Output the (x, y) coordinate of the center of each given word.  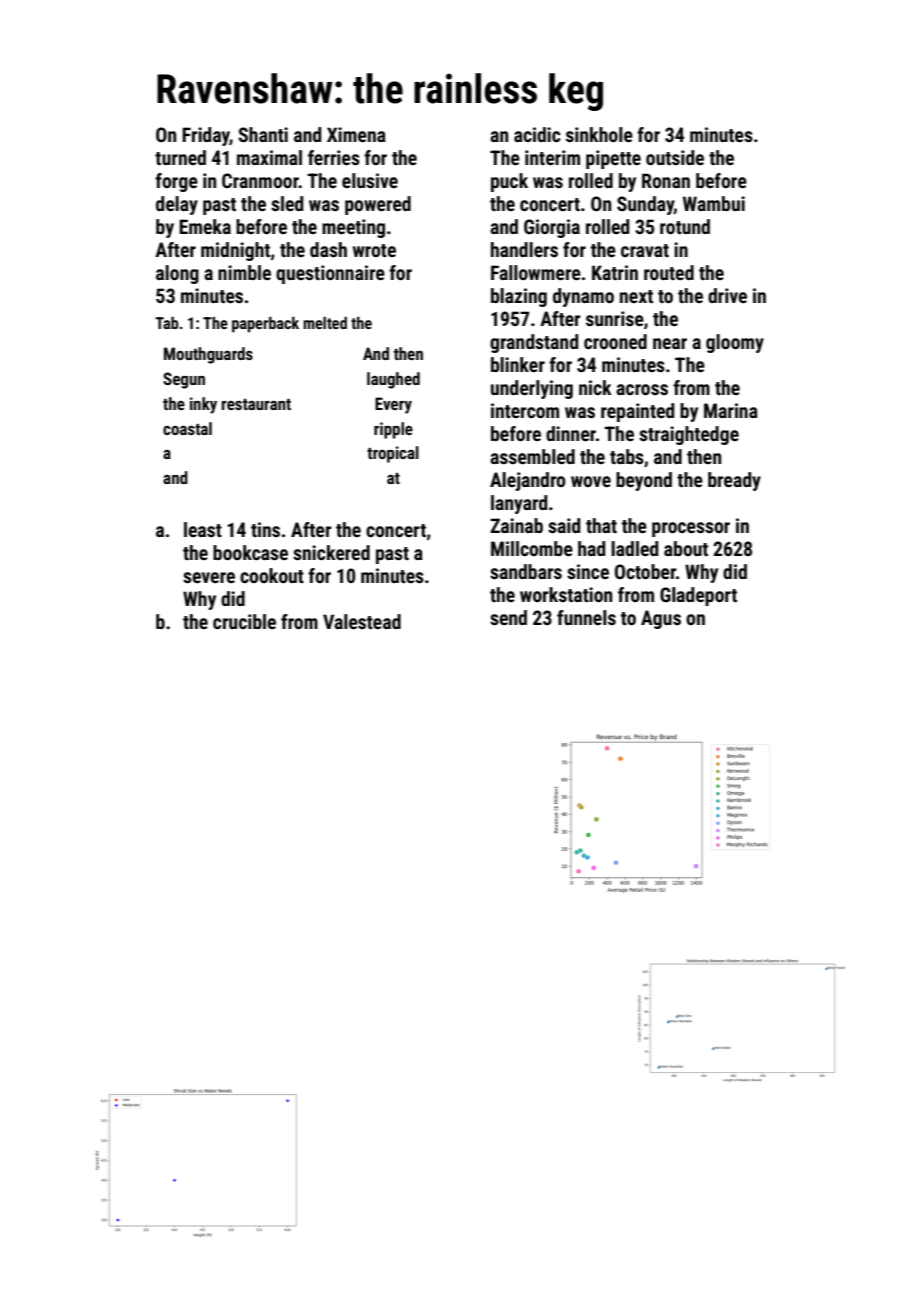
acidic (537, 134)
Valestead (362, 621)
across (642, 389)
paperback (265, 325)
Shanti (263, 134)
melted (325, 323)
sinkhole (599, 134)
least (203, 529)
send (508, 617)
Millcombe (532, 548)
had (591, 548)
